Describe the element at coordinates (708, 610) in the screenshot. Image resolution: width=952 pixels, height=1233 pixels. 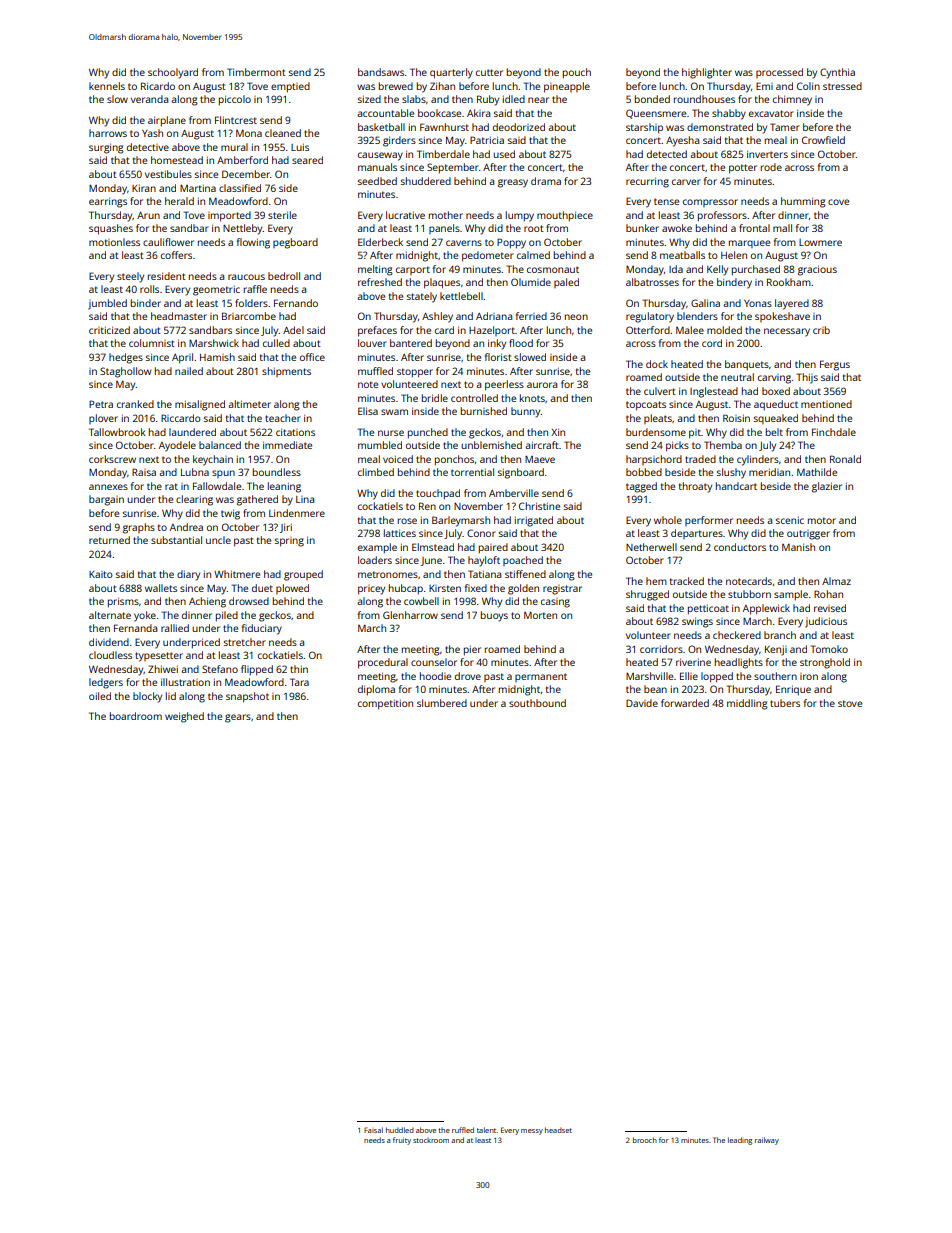
I see `petticoat` at that location.
